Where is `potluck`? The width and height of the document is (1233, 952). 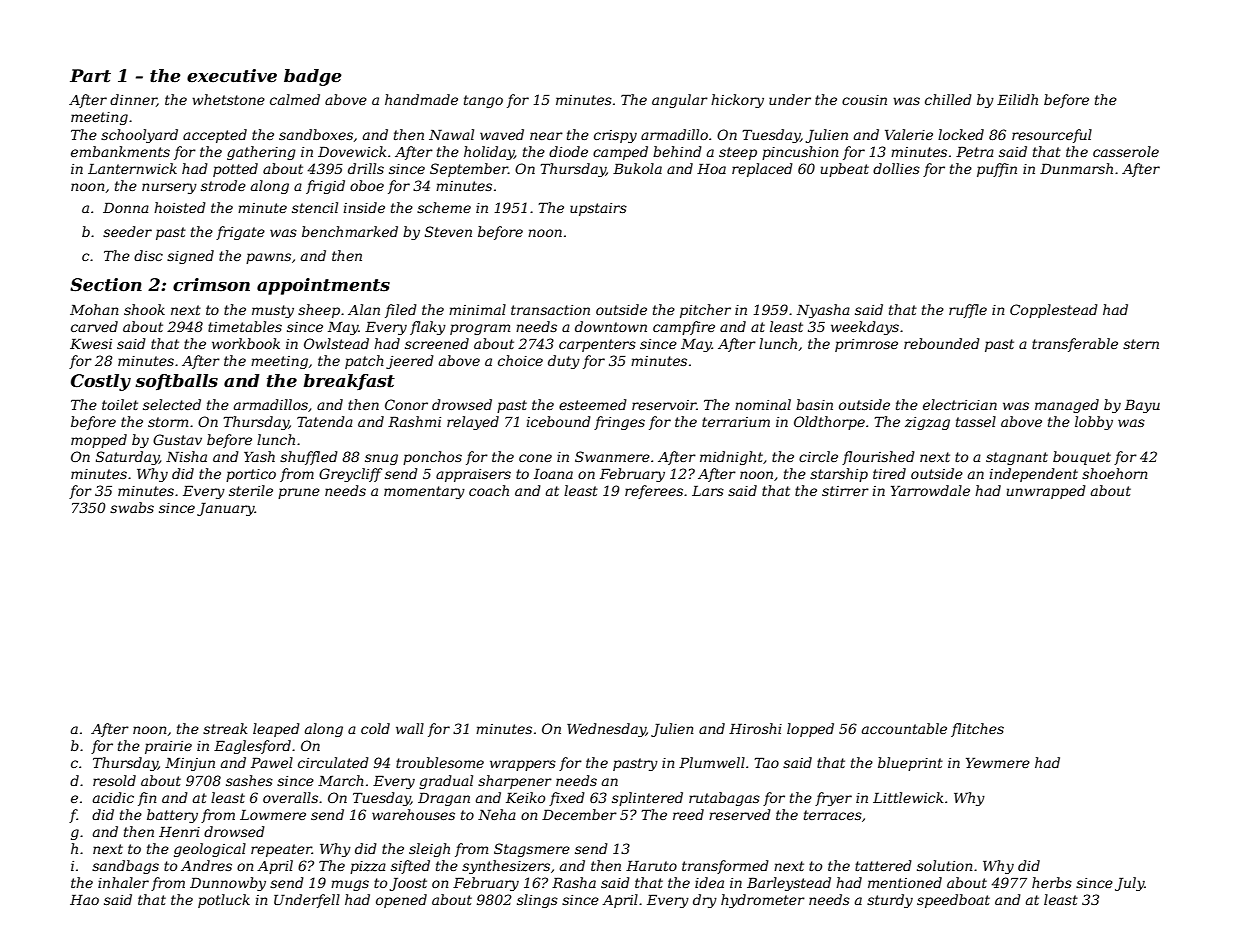 potluck is located at coordinates (224, 901).
